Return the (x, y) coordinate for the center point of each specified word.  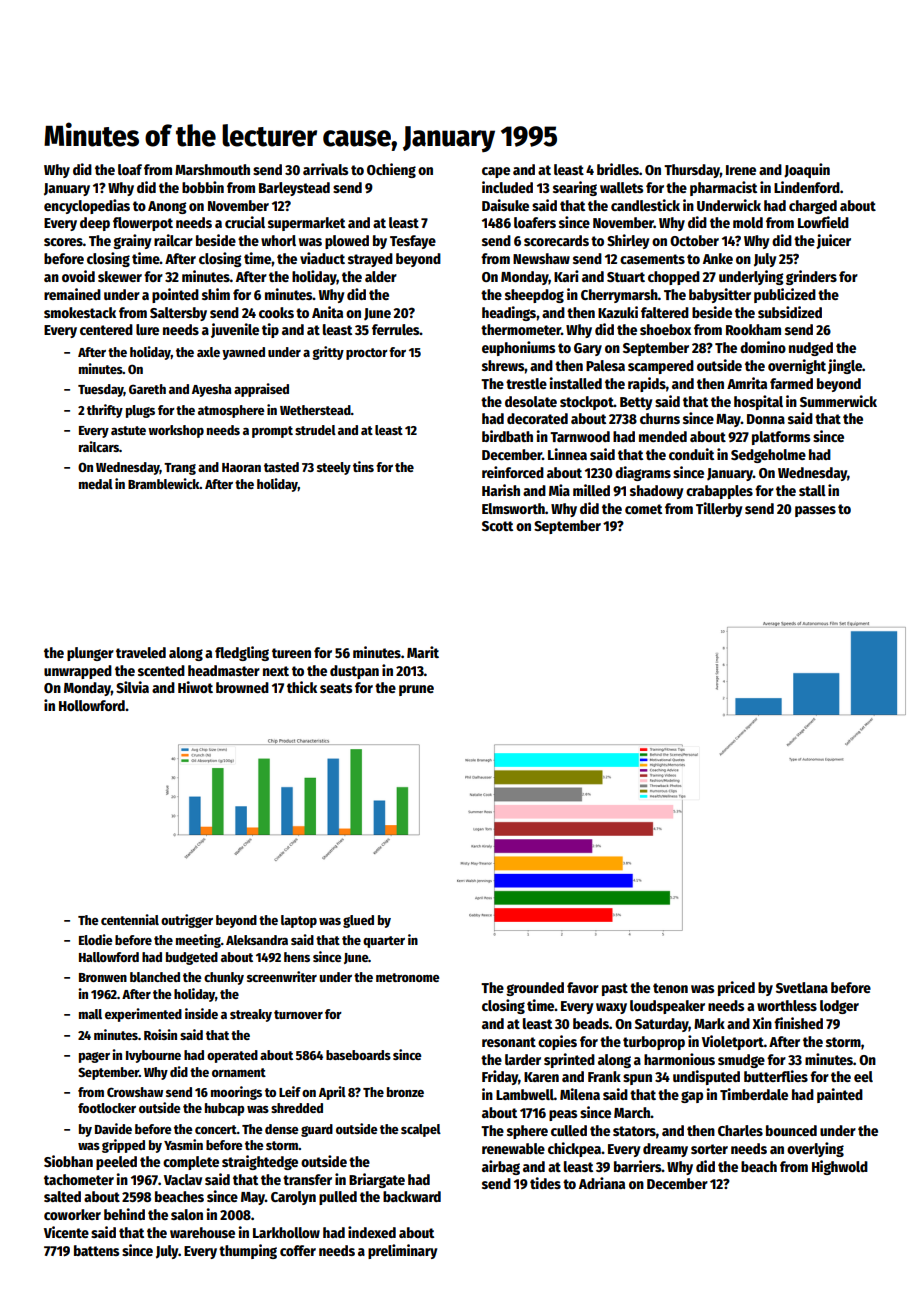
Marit (423, 652)
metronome (408, 977)
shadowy (657, 492)
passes (815, 511)
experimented (143, 1015)
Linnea (567, 454)
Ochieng (391, 170)
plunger (90, 654)
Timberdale (754, 1094)
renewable (513, 1148)
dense (282, 1129)
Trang (180, 469)
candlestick (645, 205)
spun (637, 1079)
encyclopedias (87, 206)
